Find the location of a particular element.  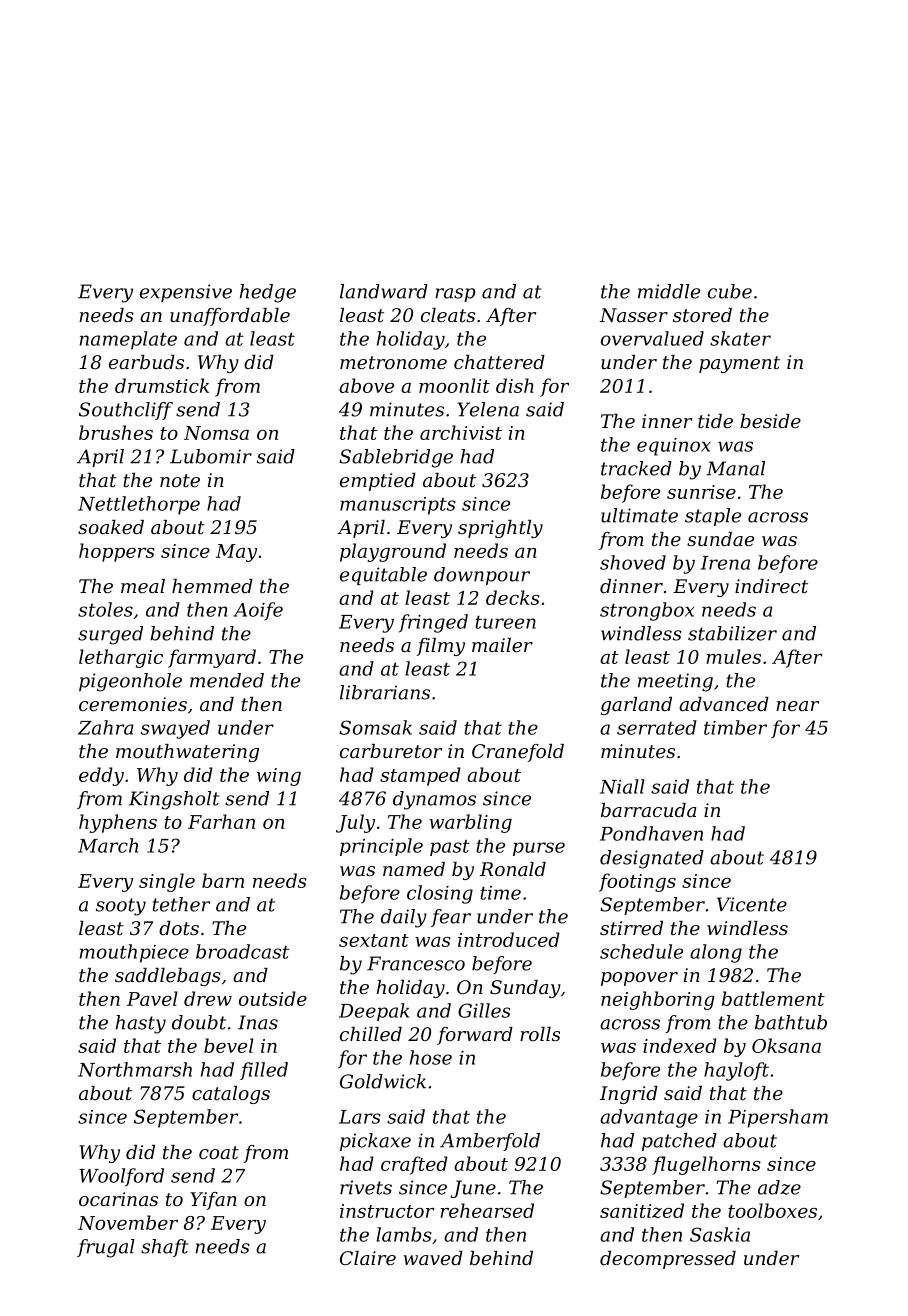

barracuda is located at coordinates (649, 810).
